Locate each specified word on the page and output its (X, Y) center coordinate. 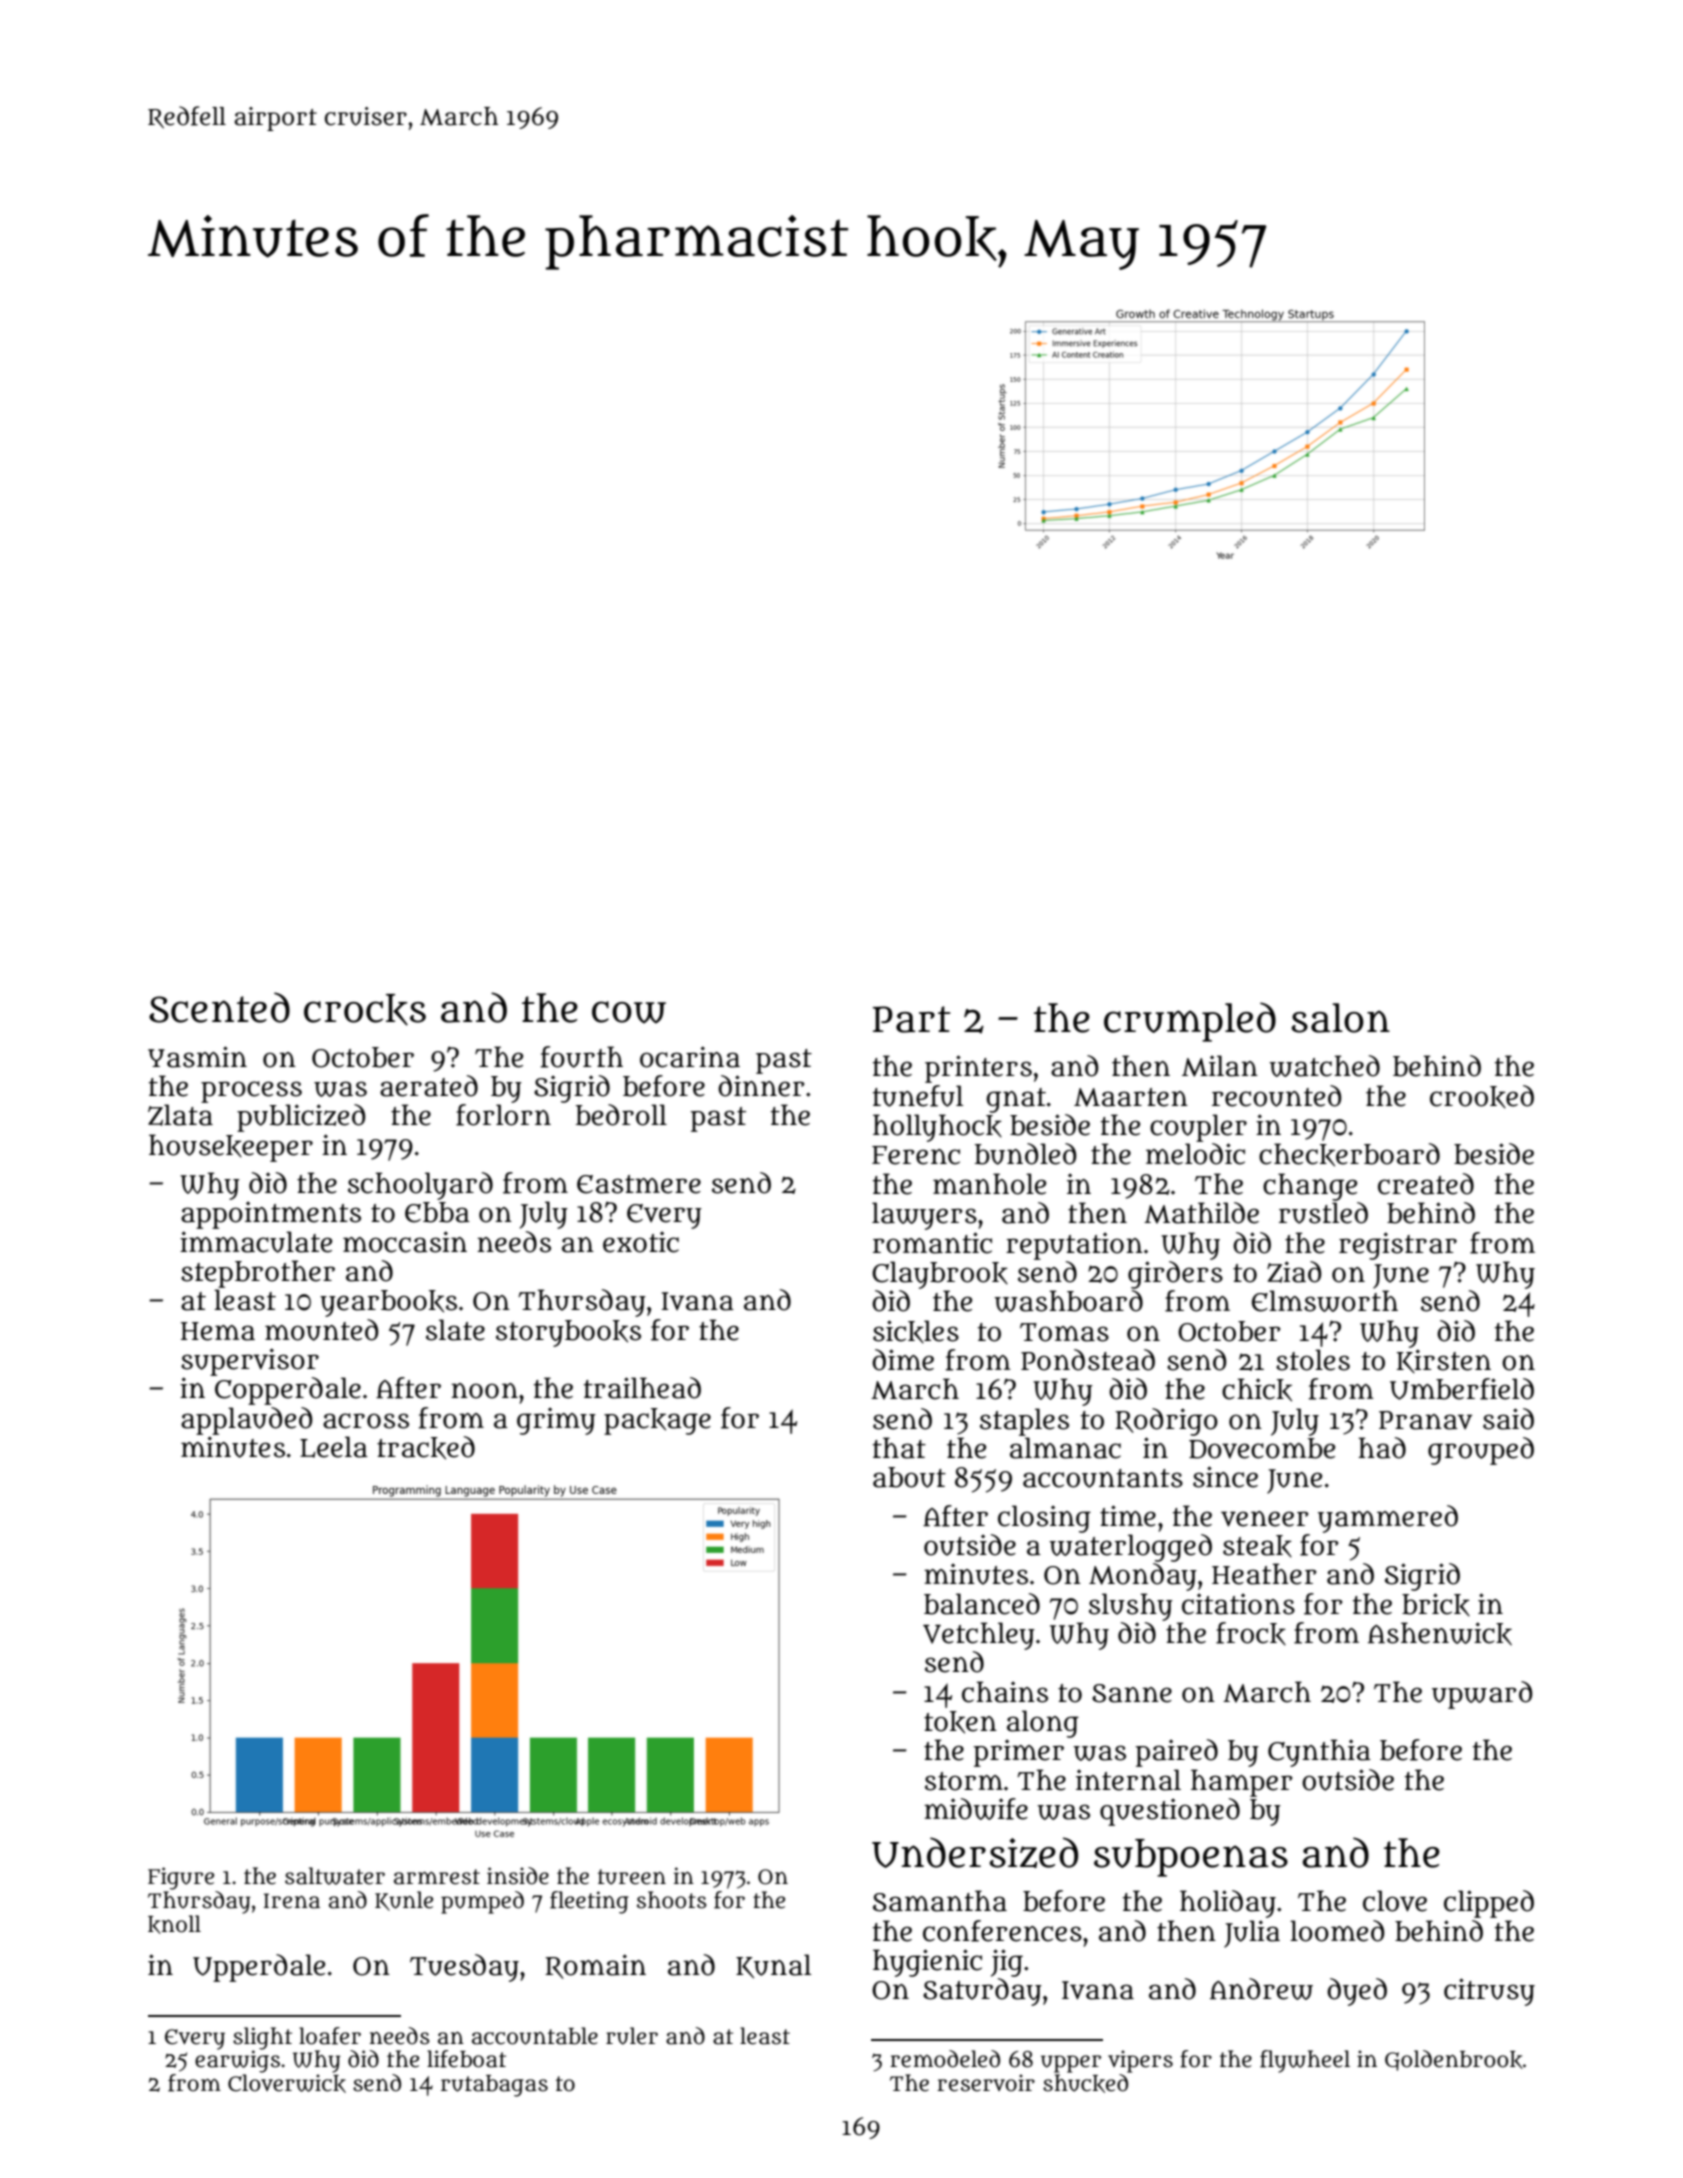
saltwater (335, 1876)
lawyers (924, 1216)
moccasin (405, 1242)
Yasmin (197, 1057)
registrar (1398, 1246)
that (899, 1448)
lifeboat (466, 2059)
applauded (246, 1421)
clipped (1489, 1904)
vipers (1140, 2061)
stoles (1313, 1360)
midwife (976, 1809)
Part (912, 1019)
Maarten (1131, 1097)
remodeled (945, 2059)
